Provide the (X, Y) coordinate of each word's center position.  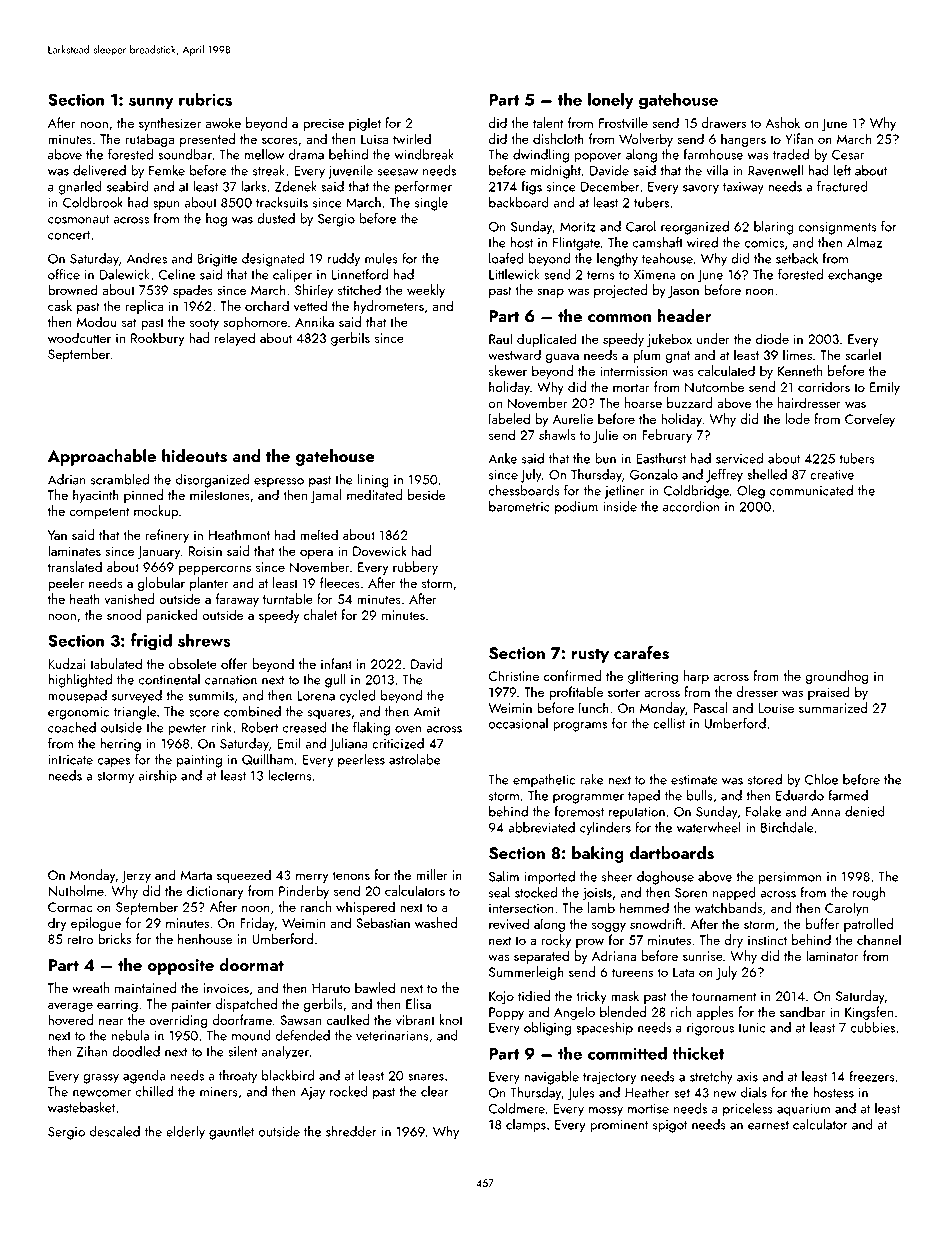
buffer (822, 923)
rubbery (415, 568)
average (70, 1007)
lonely (611, 100)
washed (436, 922)
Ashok (782, 122)
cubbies (872, 1027)
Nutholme (76, 890)
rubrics (205, 99)
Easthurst (661, 458)
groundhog (836, 677)
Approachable (102, 457)
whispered (365, 908)
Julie (605, 436)
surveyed (137, 697)
